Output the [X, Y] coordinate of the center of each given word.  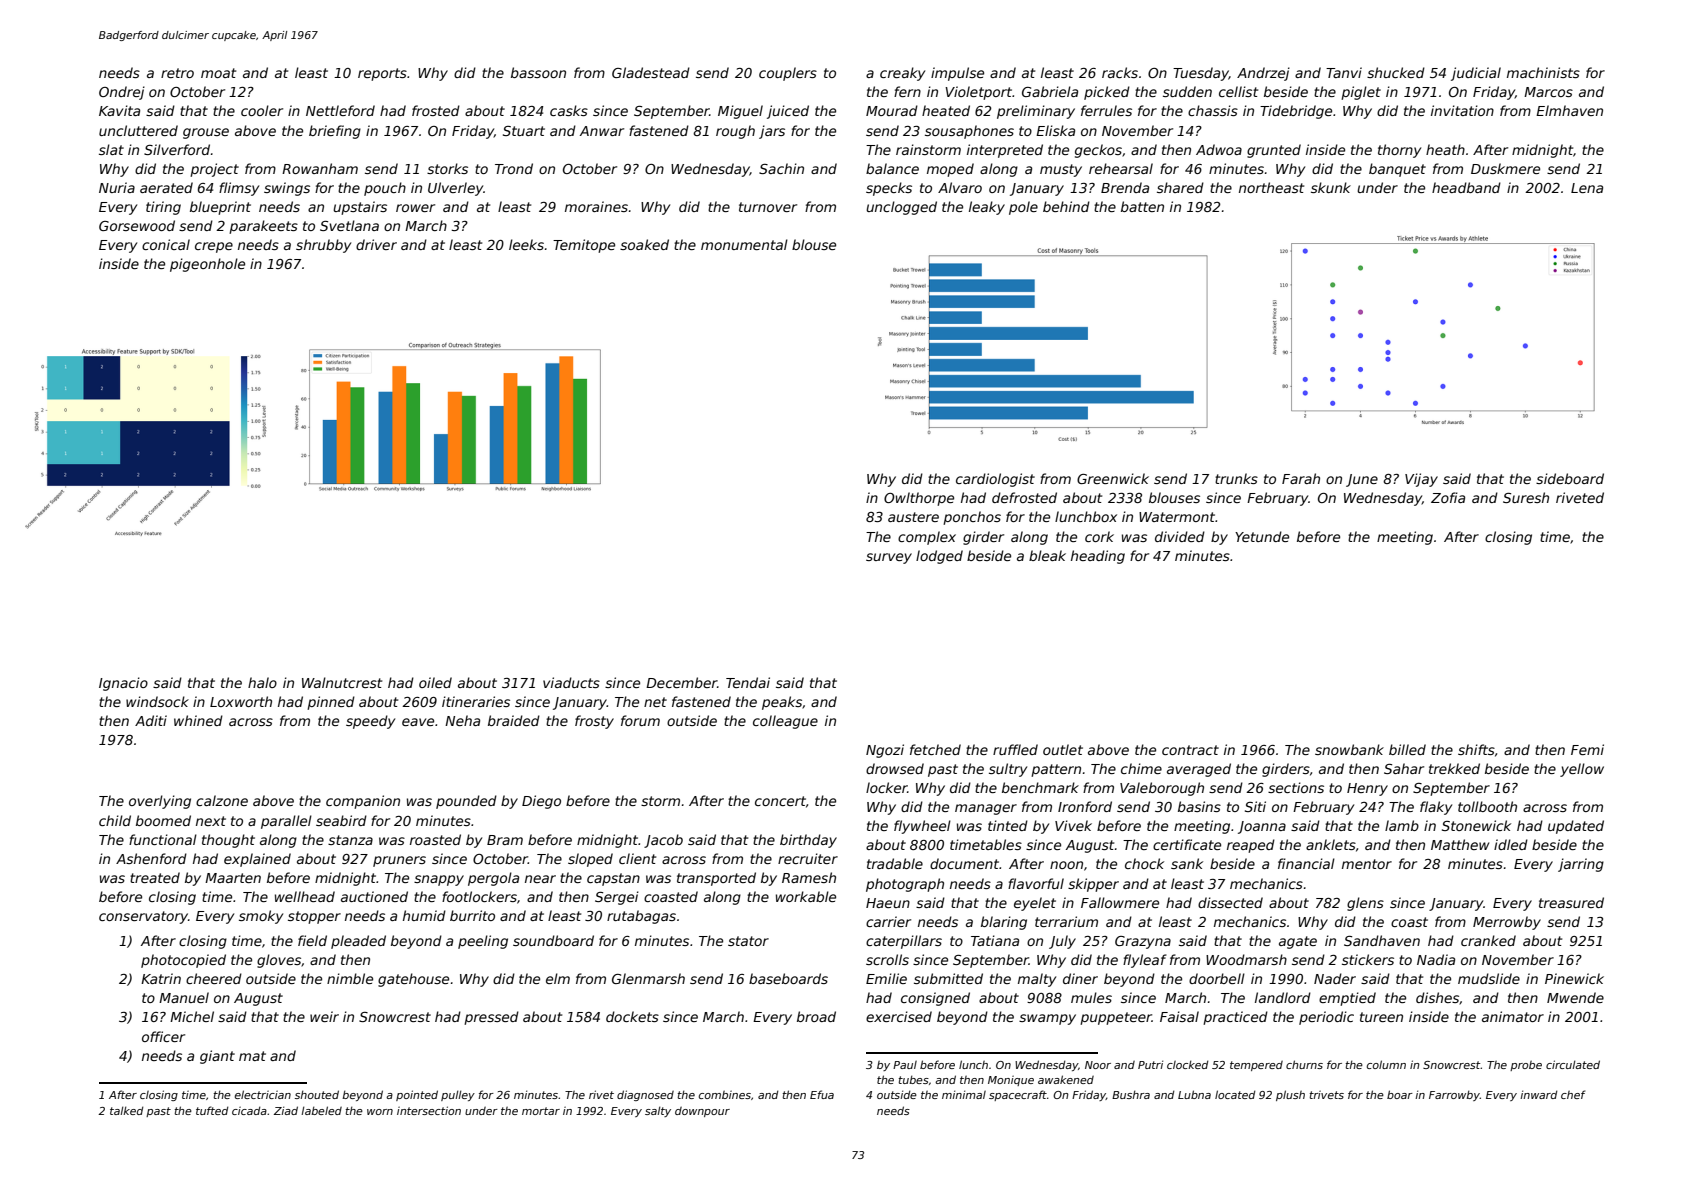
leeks [526, 244]
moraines [596, 206]
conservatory [143, 917]
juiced [788, 112]
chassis [1213, 110]
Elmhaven [1569, 110]
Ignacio [123, 684]
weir [324, 1016]
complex [927, 538]
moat [218, 73]
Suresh [1526, 497]
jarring [1581, 865]
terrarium [1066, 921]
